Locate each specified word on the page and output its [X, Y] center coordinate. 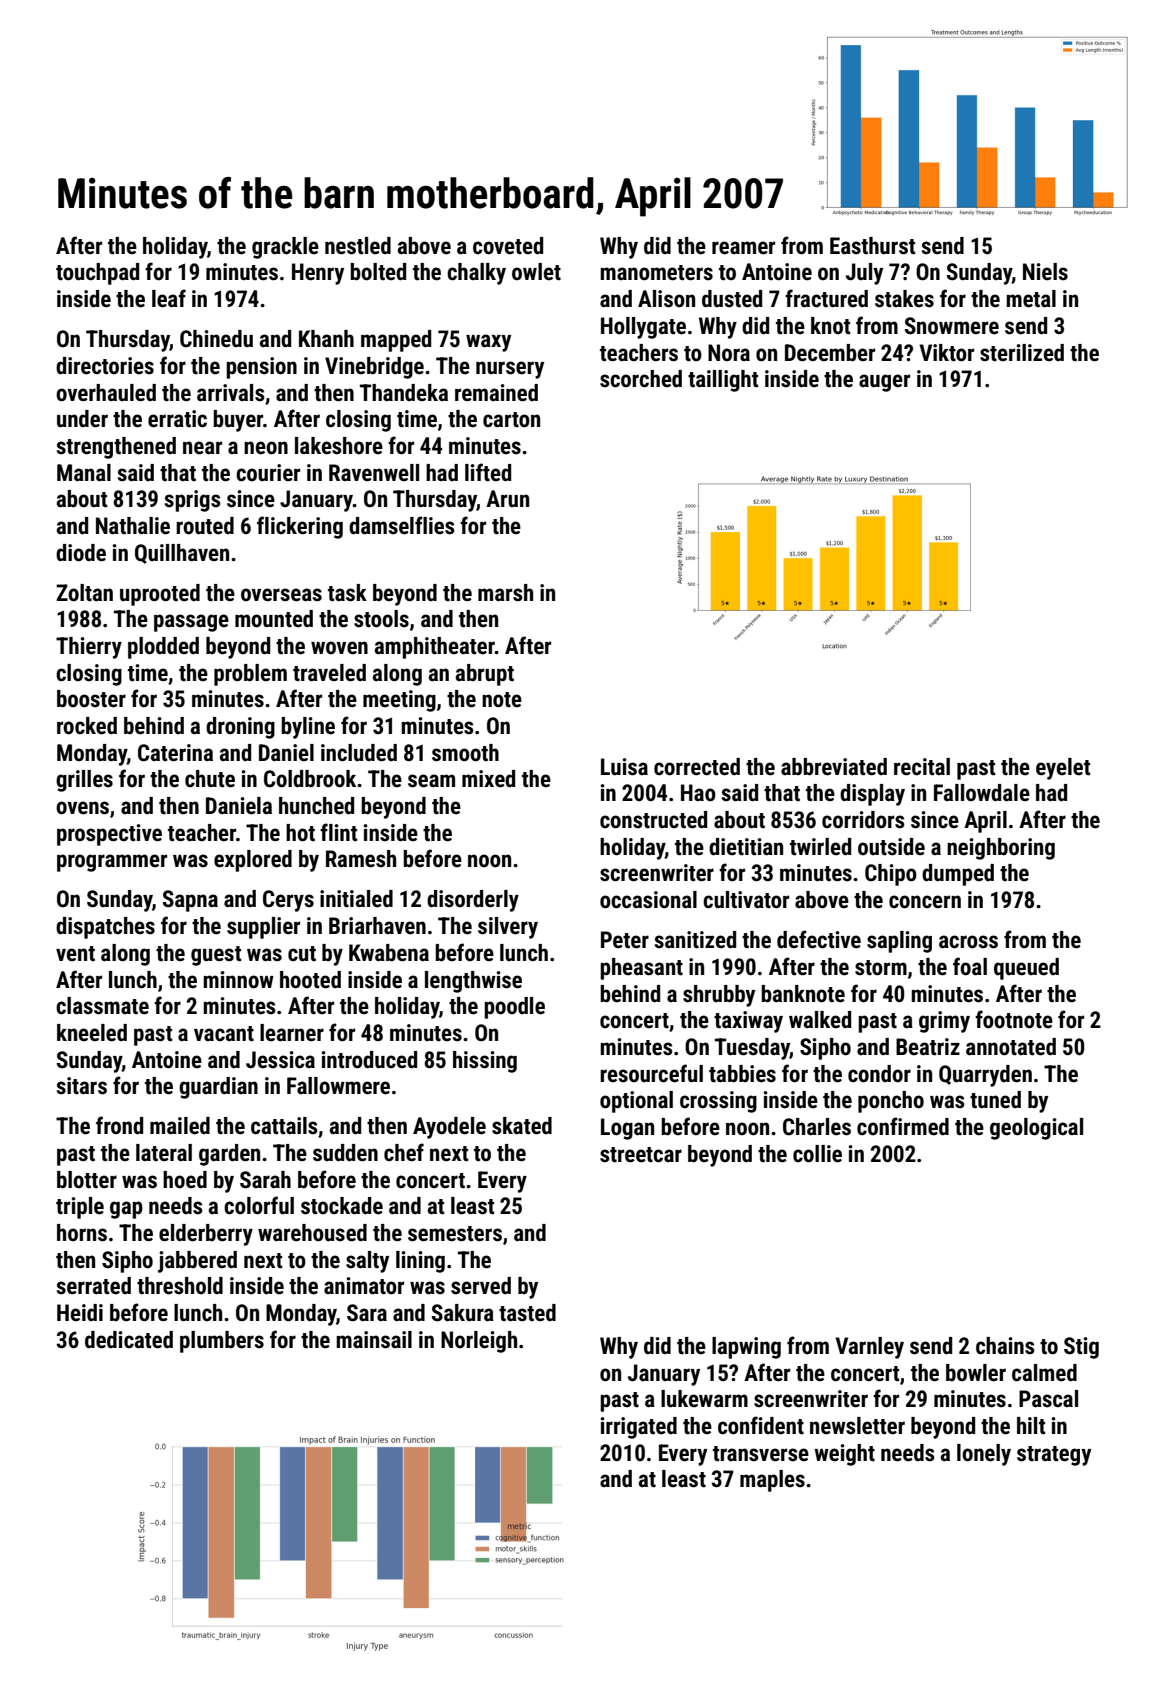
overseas [281, 595]
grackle [285, 248]
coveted [508, 246]
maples [772, 1481]
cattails [284, 1126]
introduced [369, 1060]
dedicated [129, 1340]
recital [922, 767]
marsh [505, 593]
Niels [1045, 272]
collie [817, 1154]
